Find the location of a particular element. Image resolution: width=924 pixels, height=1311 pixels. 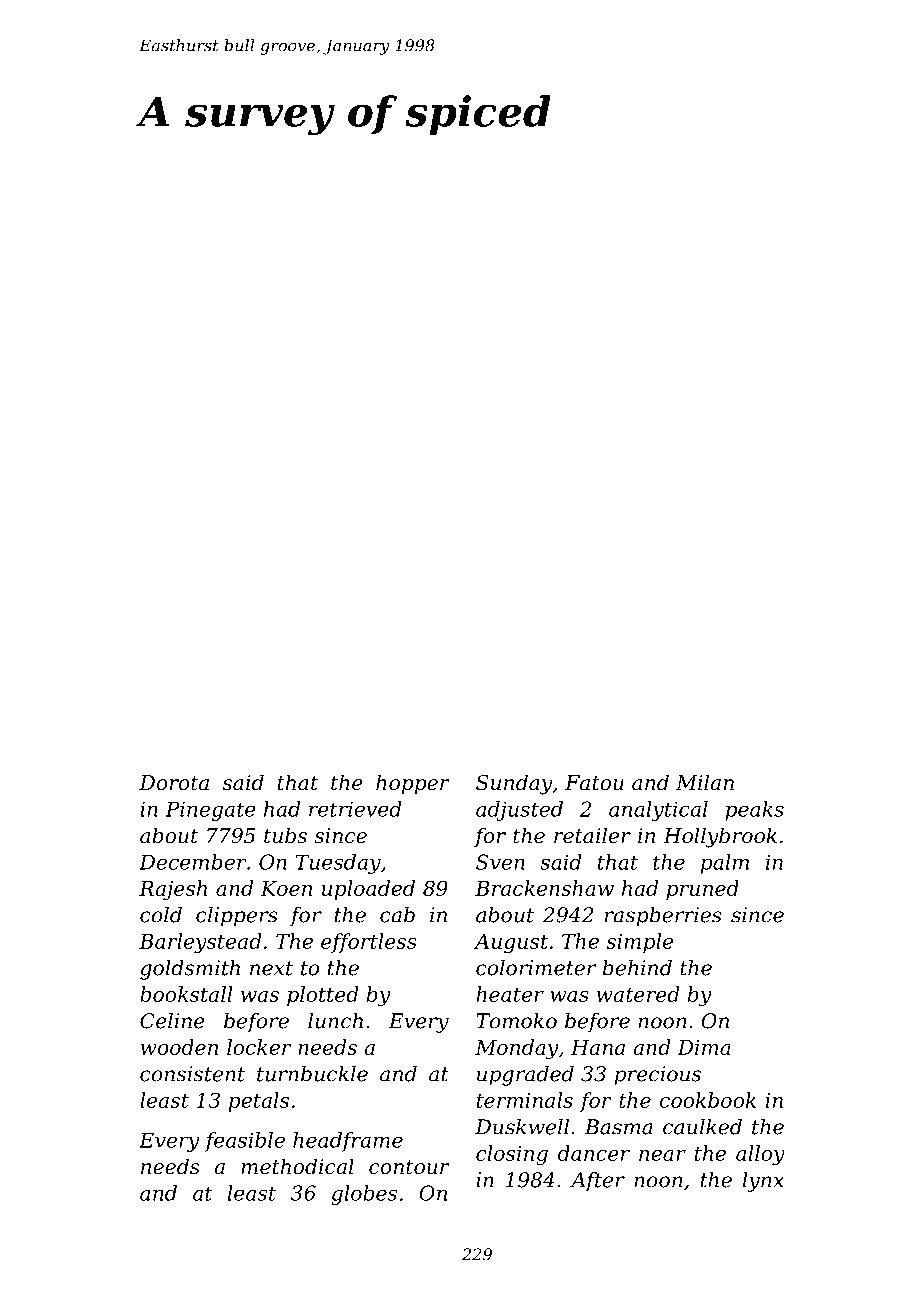

methodical is located at coordinates (297, 1166).
